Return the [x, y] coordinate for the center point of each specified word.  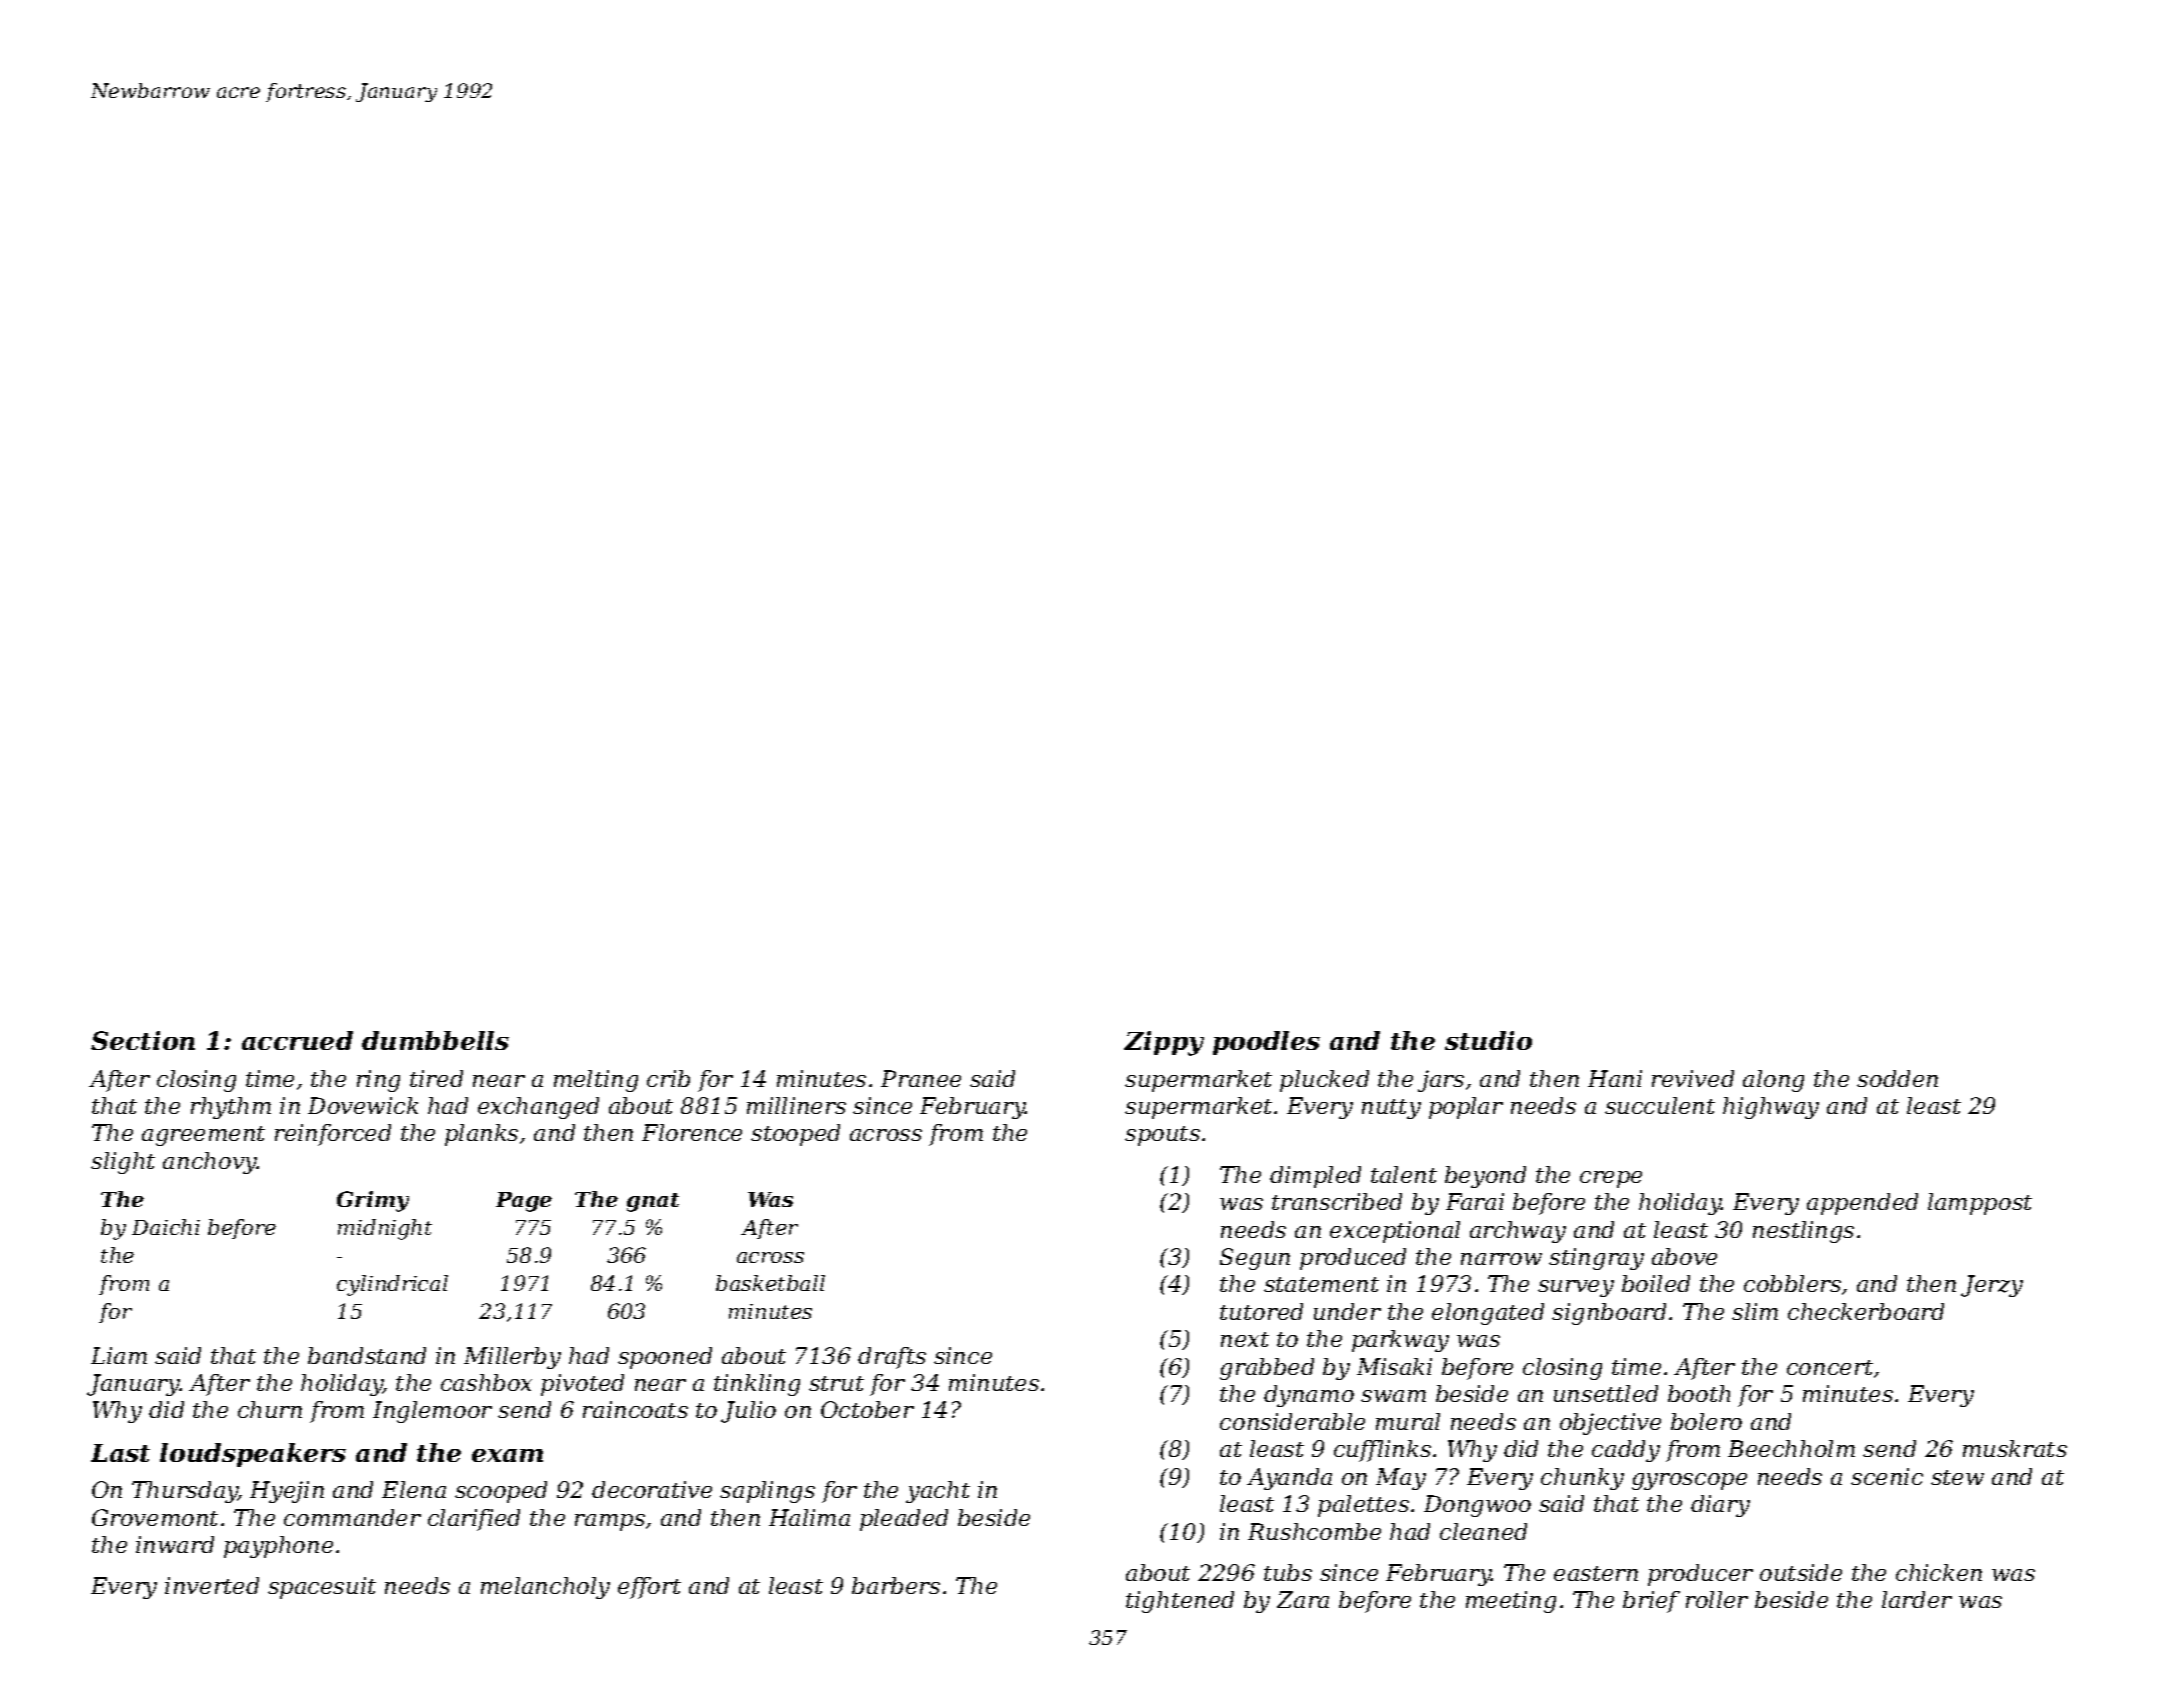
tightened [1180, 1602]
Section [143, 1040]
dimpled [1315, 1177]
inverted [212, 1585]
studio [1488, 1040]
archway [1518, 1232]
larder [1917, 1599]
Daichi [166, 1227]
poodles [1266, 1043]
